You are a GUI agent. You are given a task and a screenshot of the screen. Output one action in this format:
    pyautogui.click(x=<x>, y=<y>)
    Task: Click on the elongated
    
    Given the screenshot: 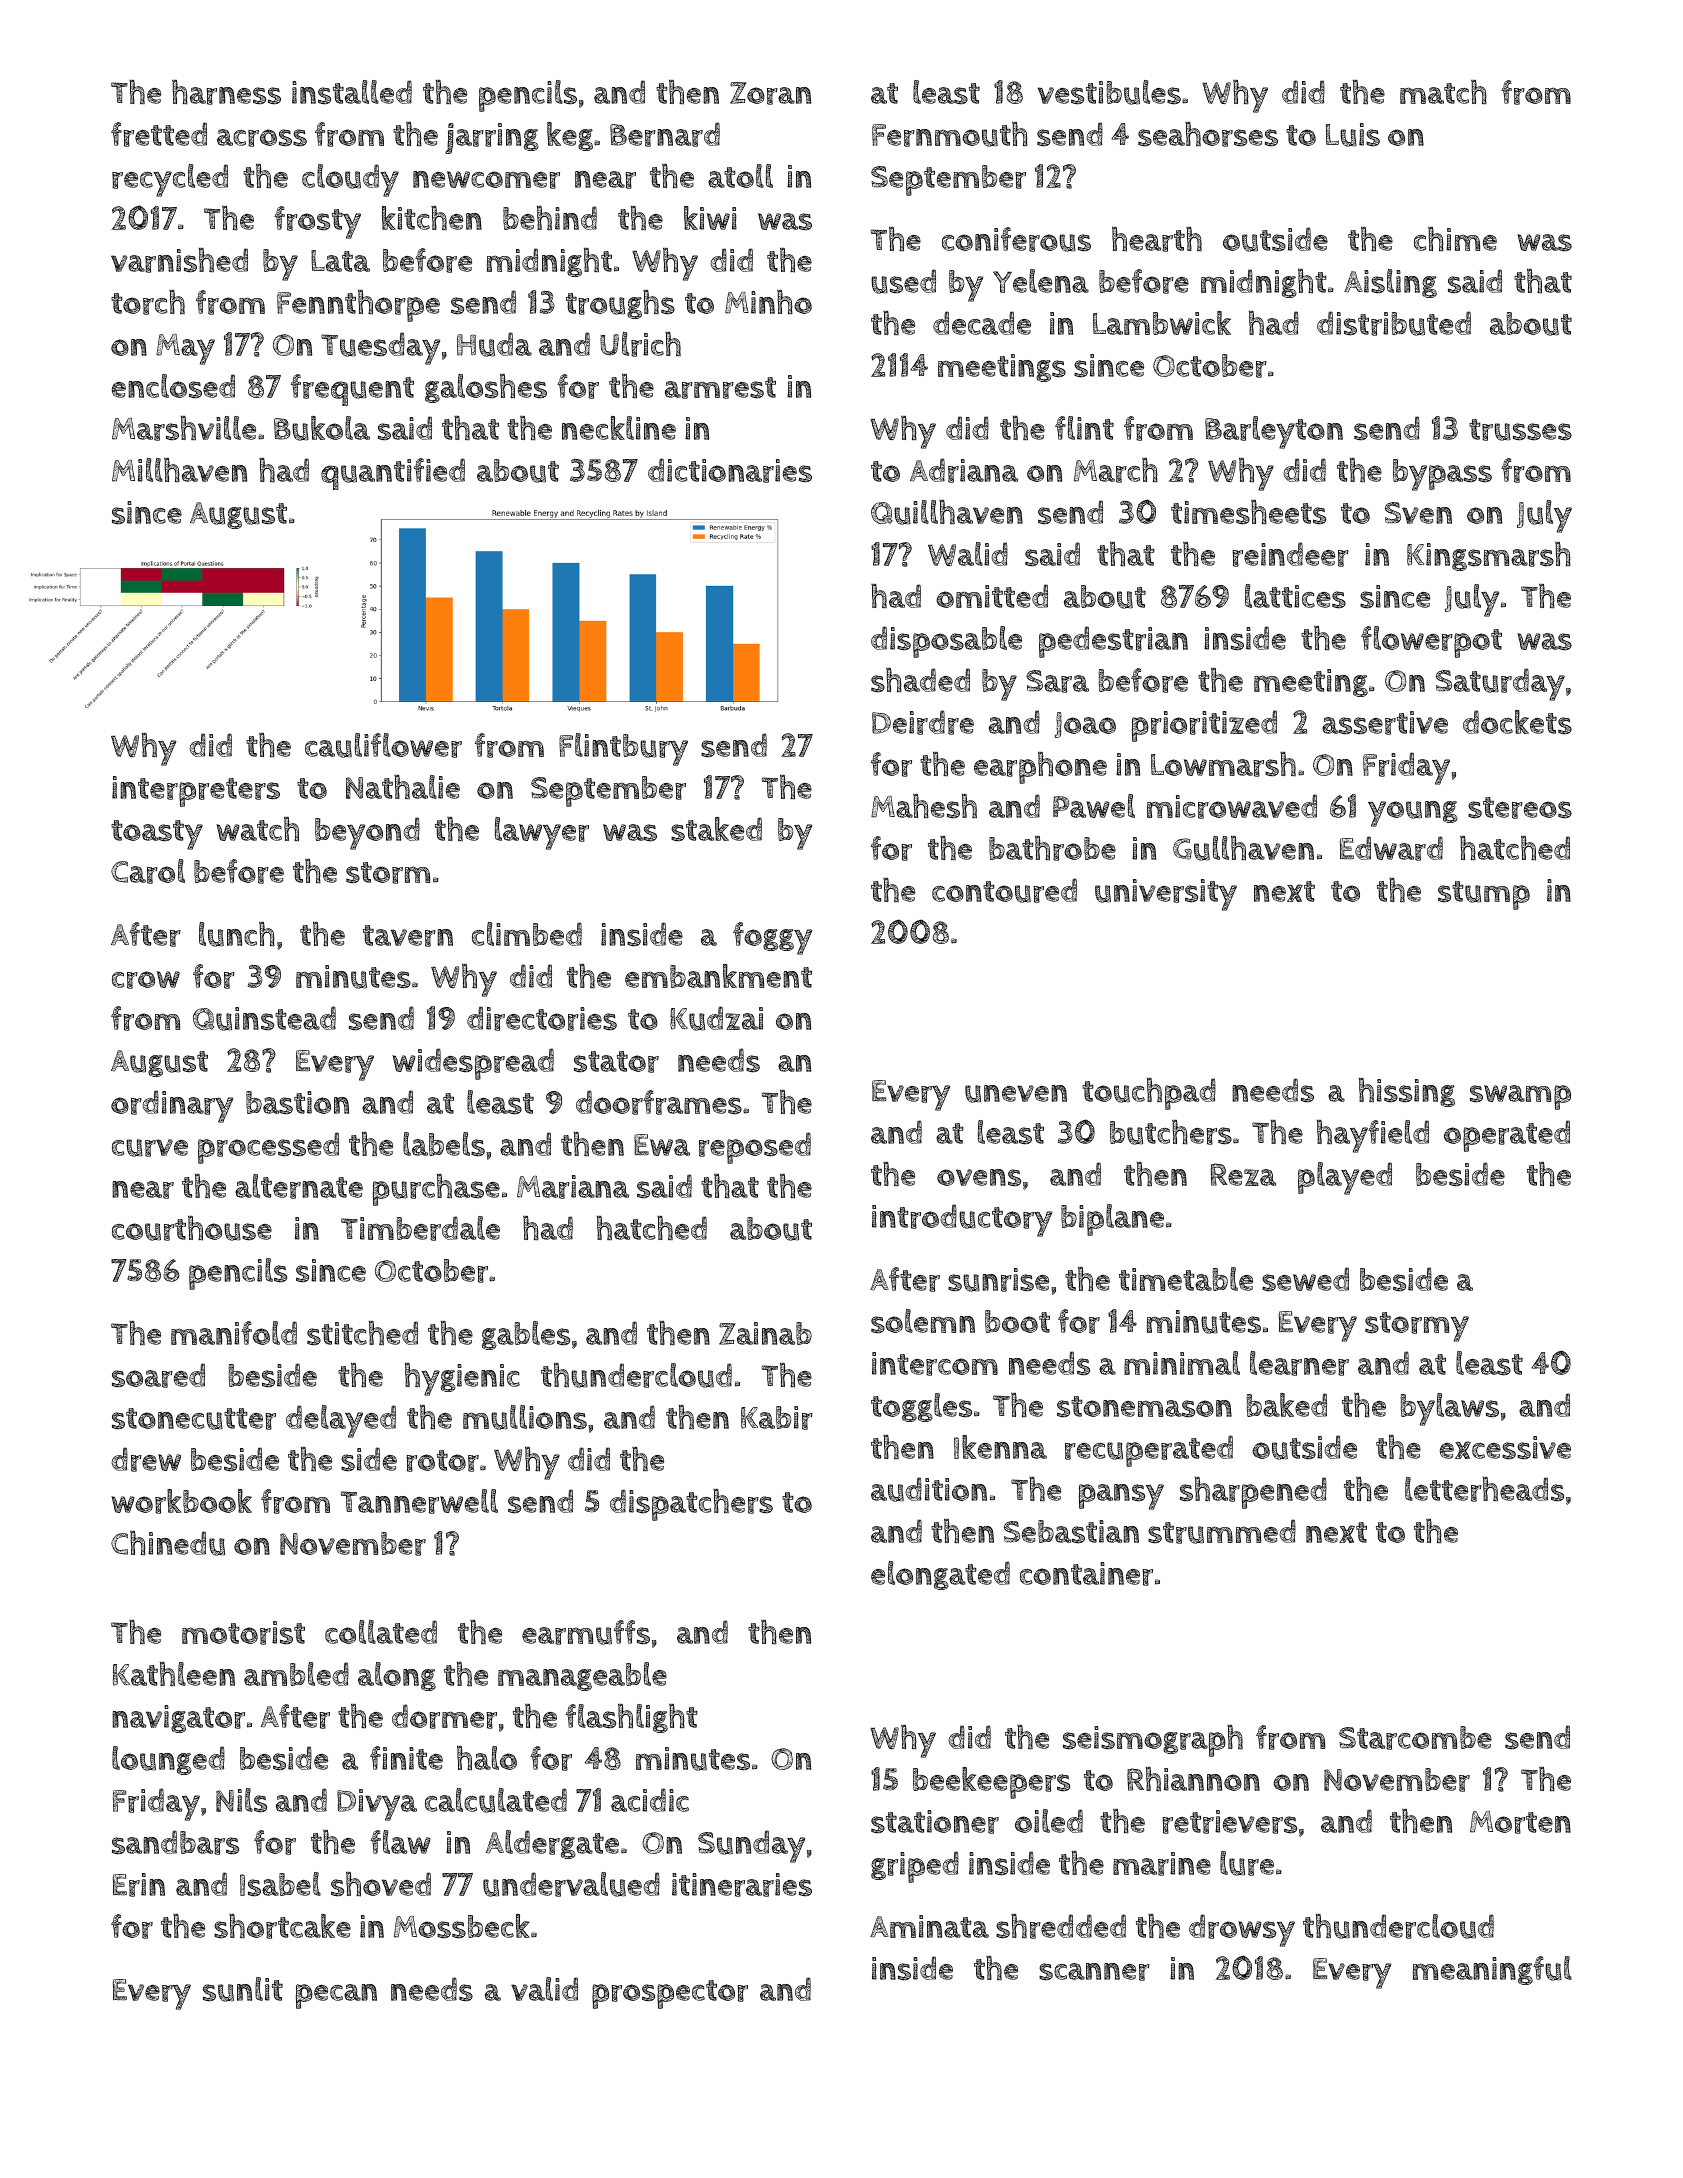 What is the action you would take?
    pyautogui.click(x=940, y=1575)
